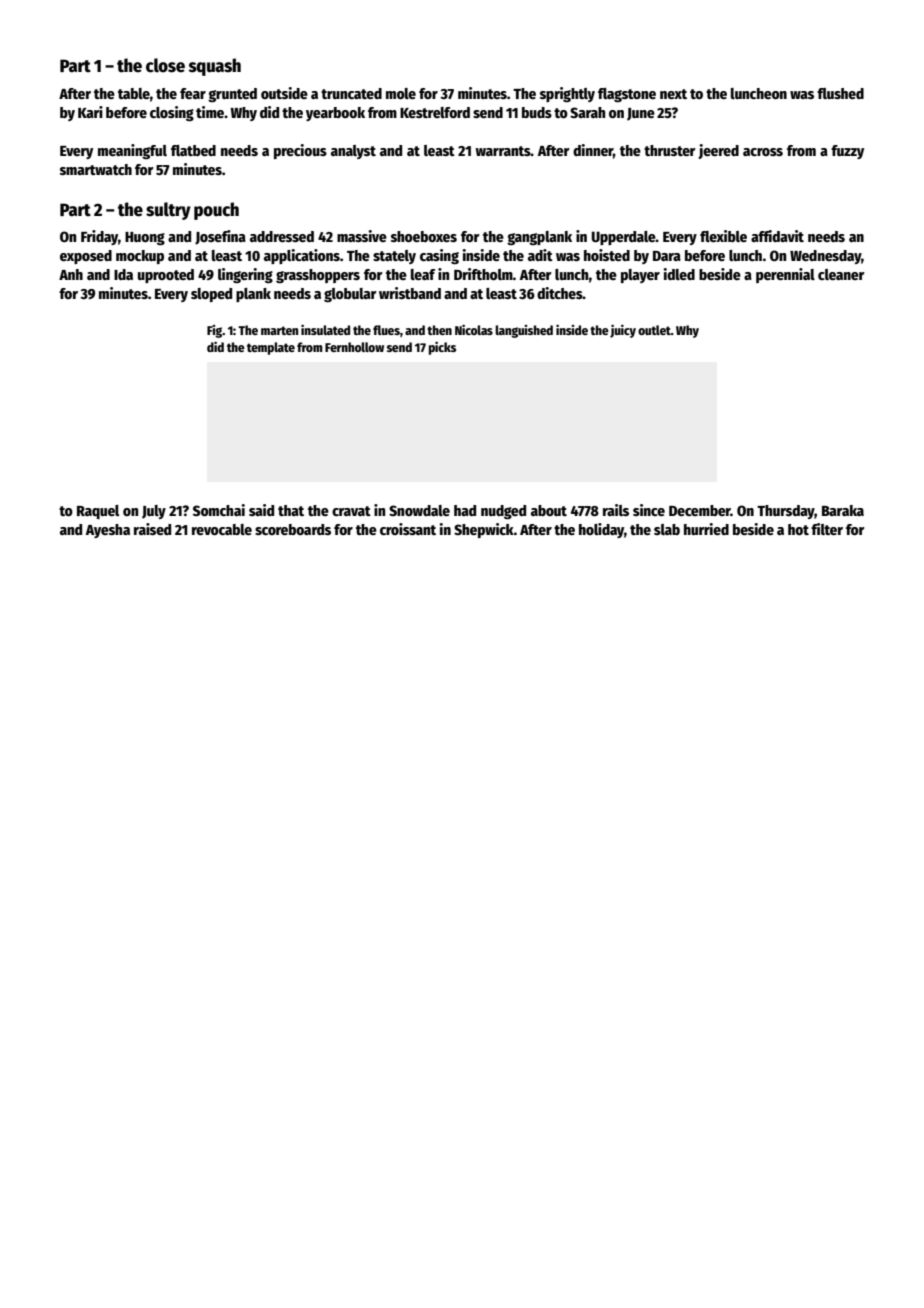 The image size is (924, 1308). I want to click on outlet, so click(654, 330).
